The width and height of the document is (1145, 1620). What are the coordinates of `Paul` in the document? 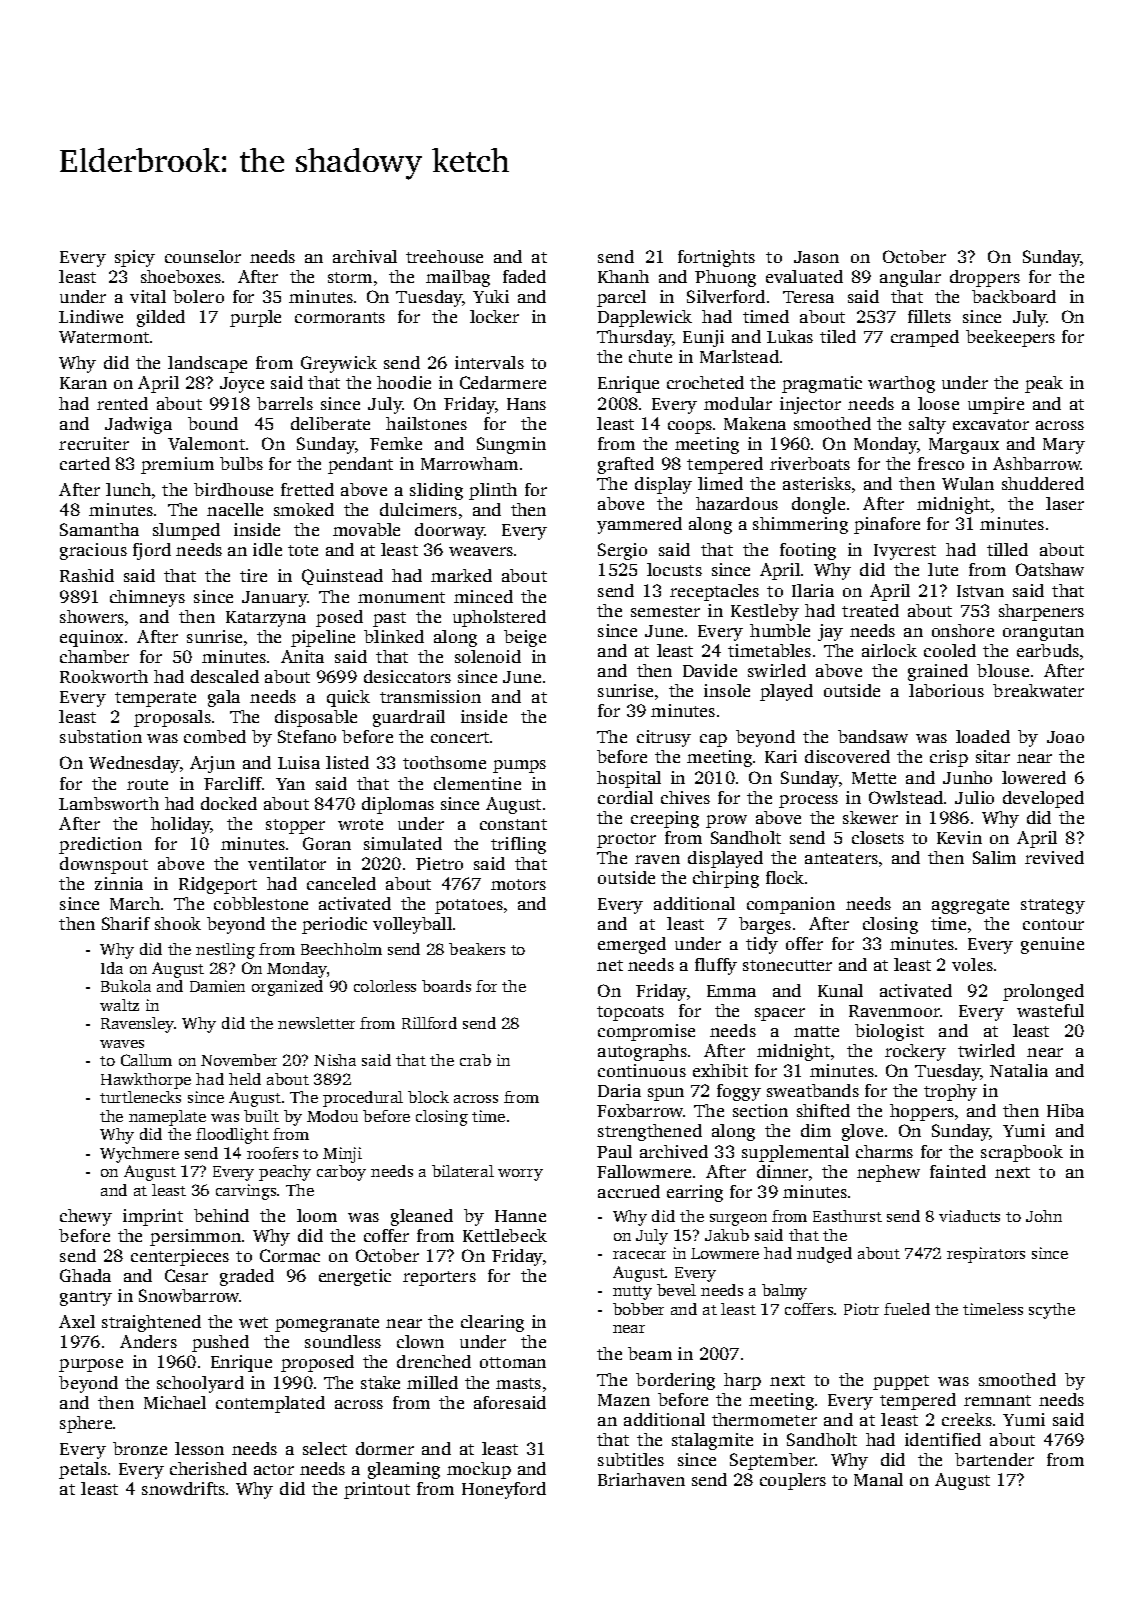 It's located at (614, 1151).
